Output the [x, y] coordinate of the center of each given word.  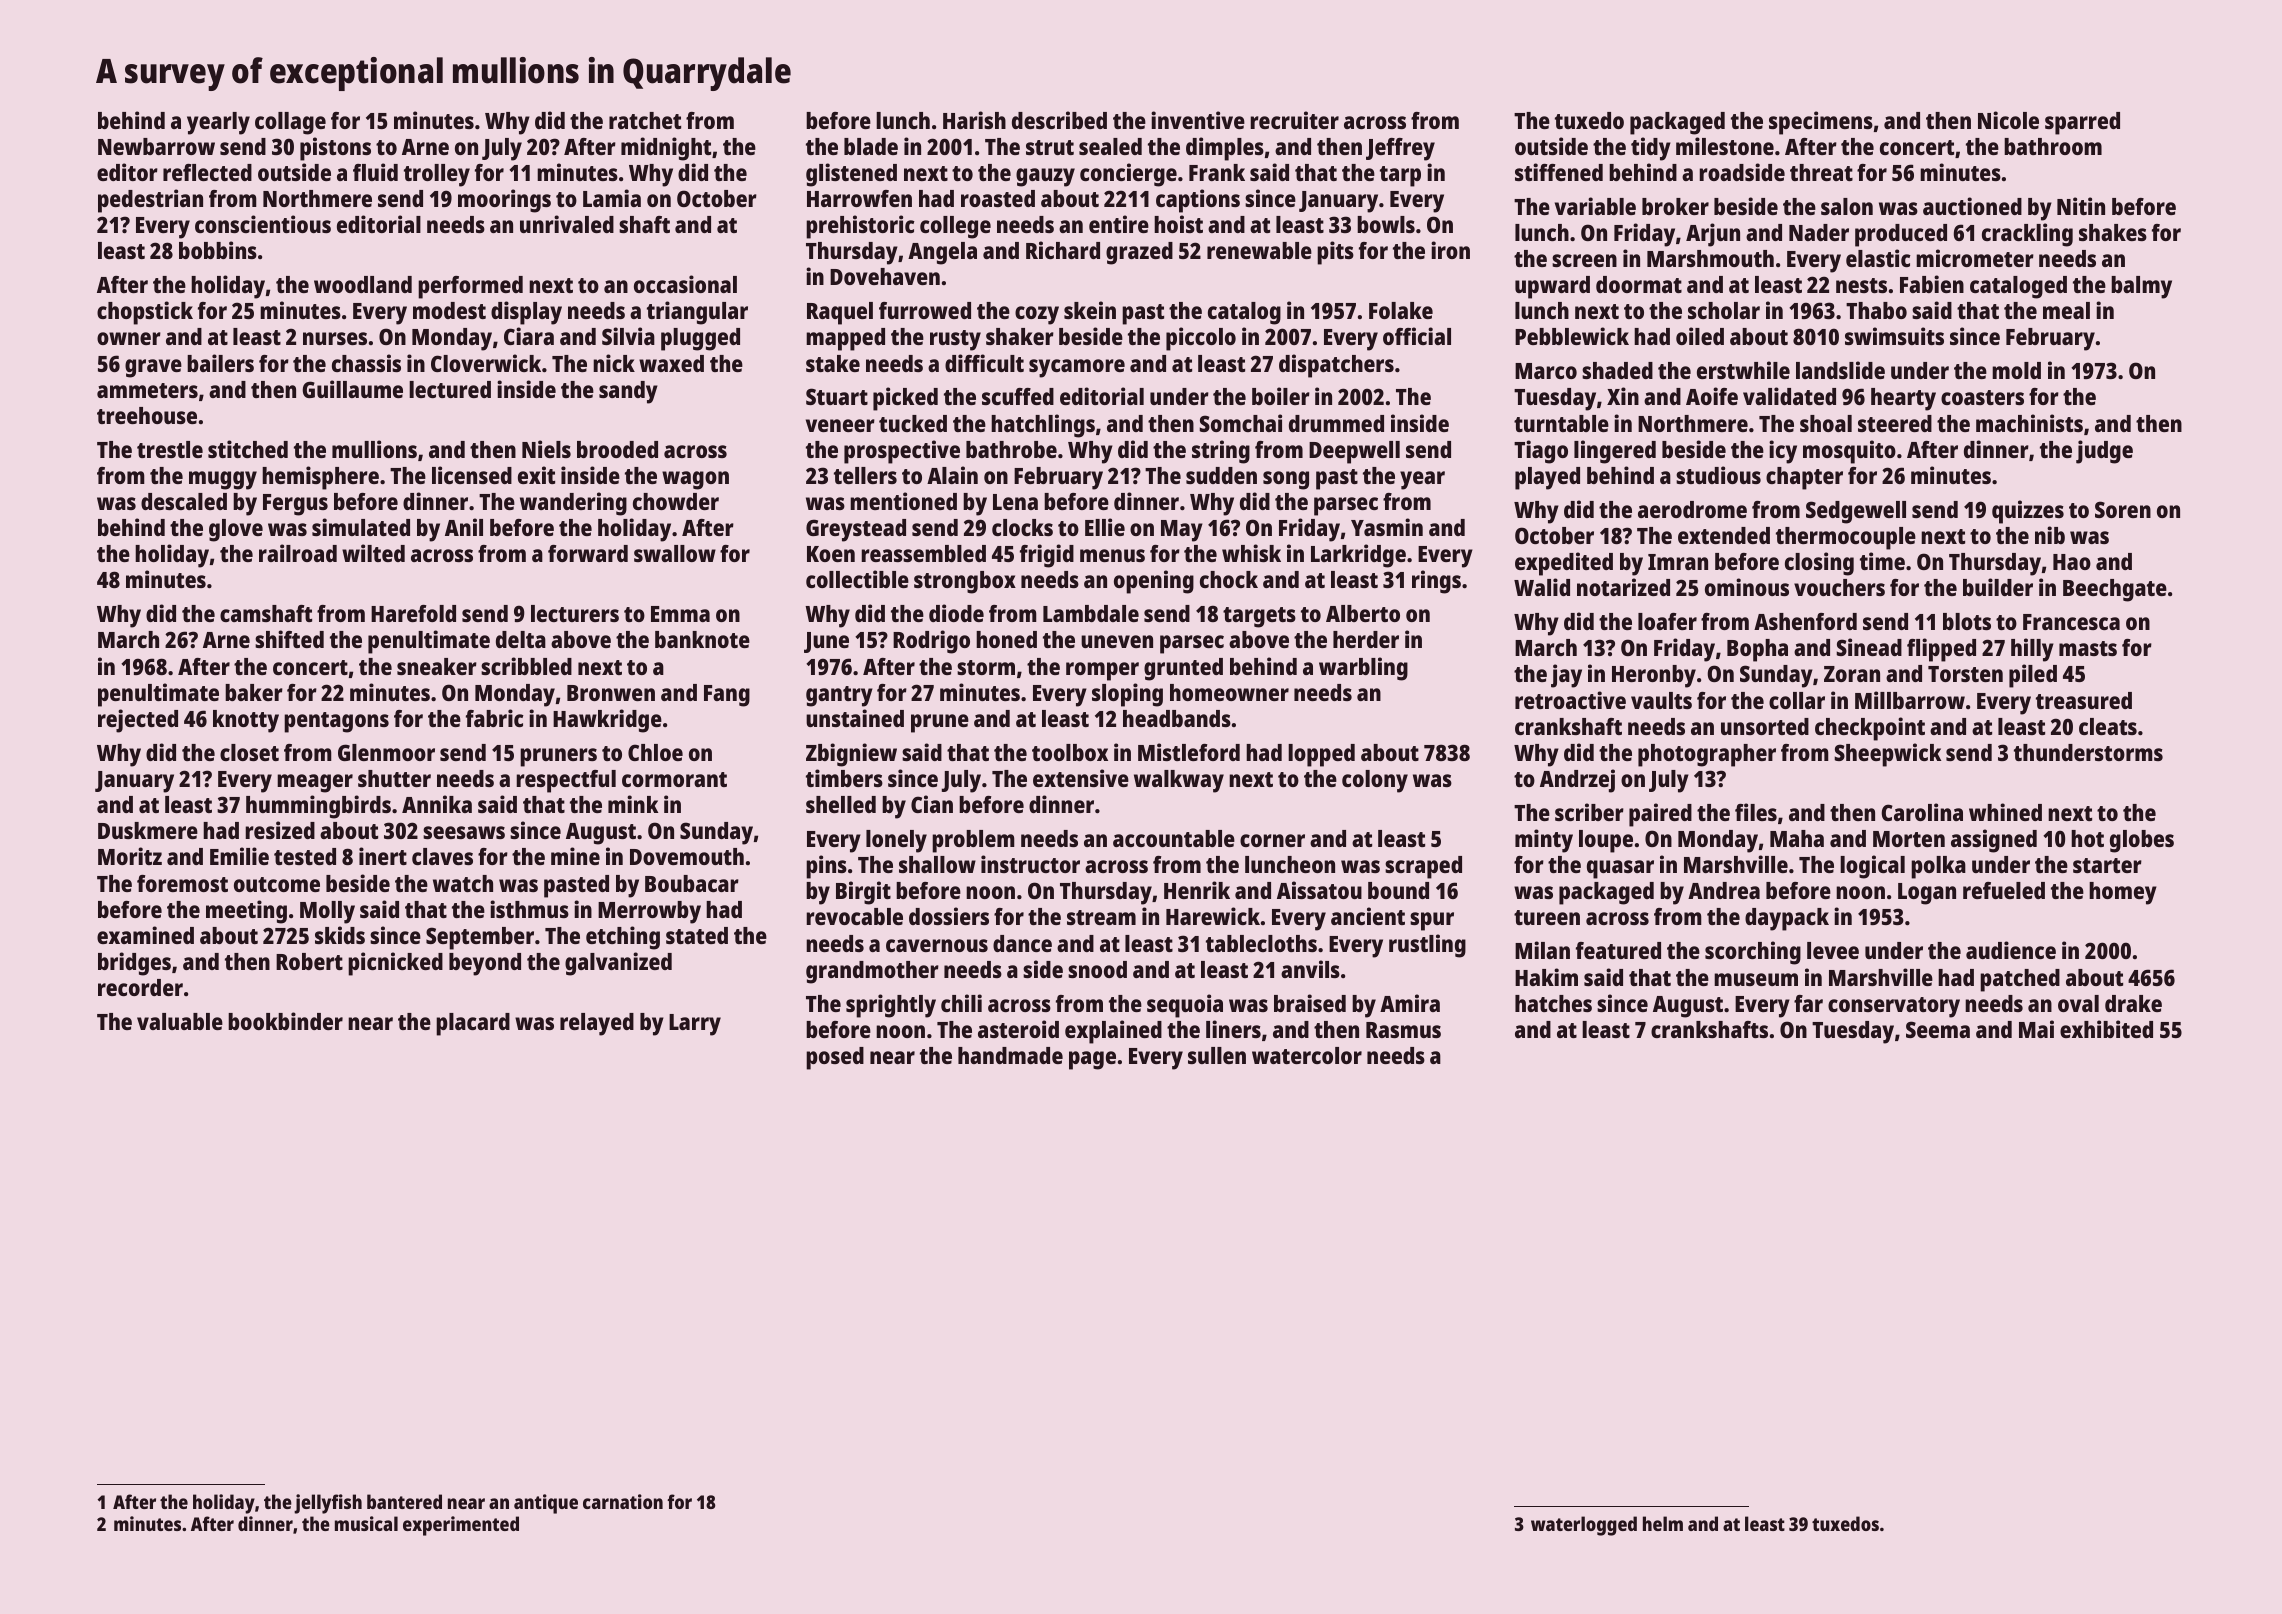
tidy [1651, 149]
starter [2107, 865]
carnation [623, 1501]
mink [633, 804]
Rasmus [1403, 1030]
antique [546, 1504]
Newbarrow [156, 146]
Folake [1401, 310]
